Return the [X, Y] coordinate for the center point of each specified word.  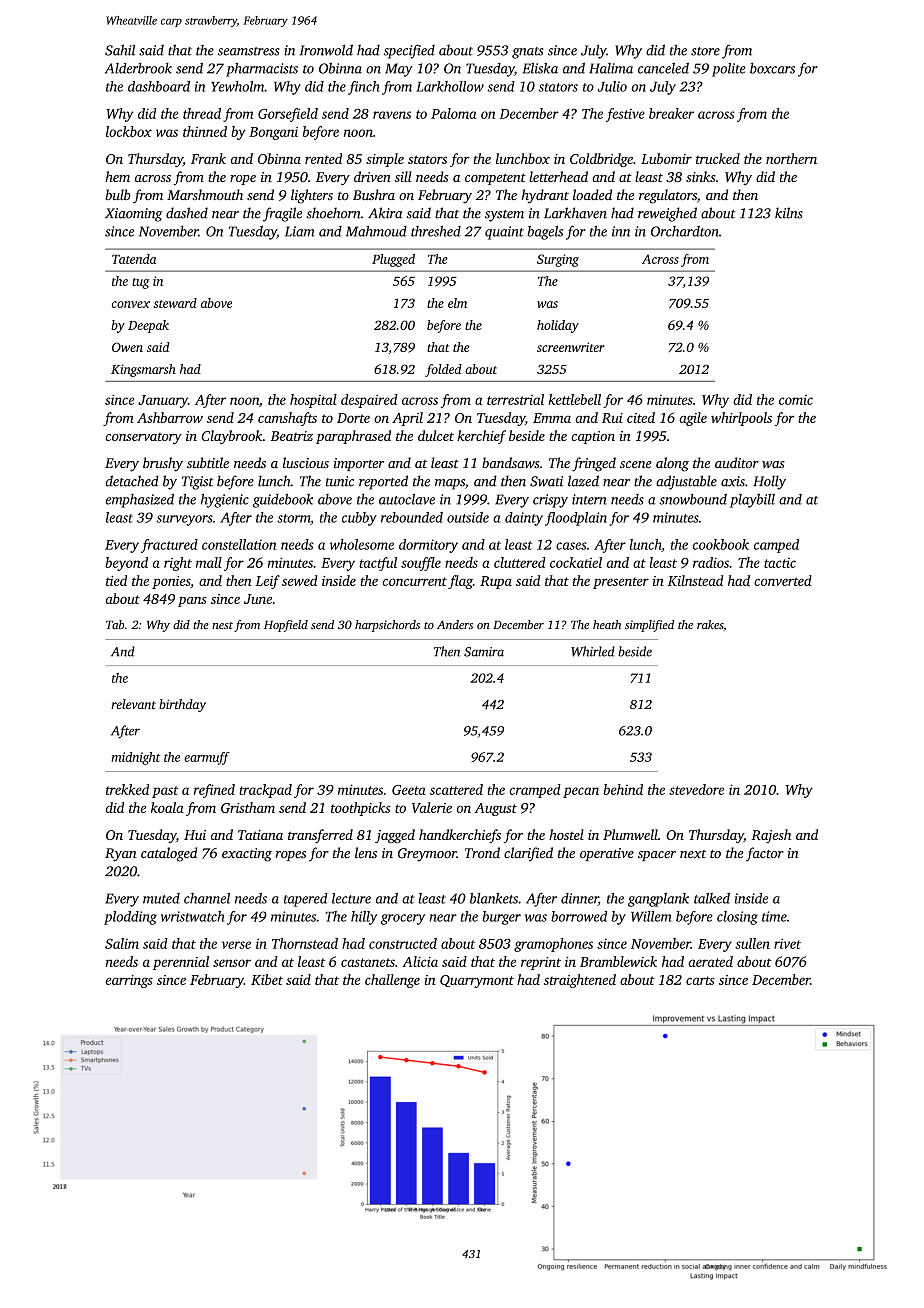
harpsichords [387, 626]
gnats [527, 53]
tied [116, 580]
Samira [484, 652]
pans [192, 602]
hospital [313, 401]
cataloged [169, 854]
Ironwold [326, 50]
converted [783, 580]
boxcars [772, 68]
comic [796, 400]
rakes [710, 624]
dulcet [436, 435]
